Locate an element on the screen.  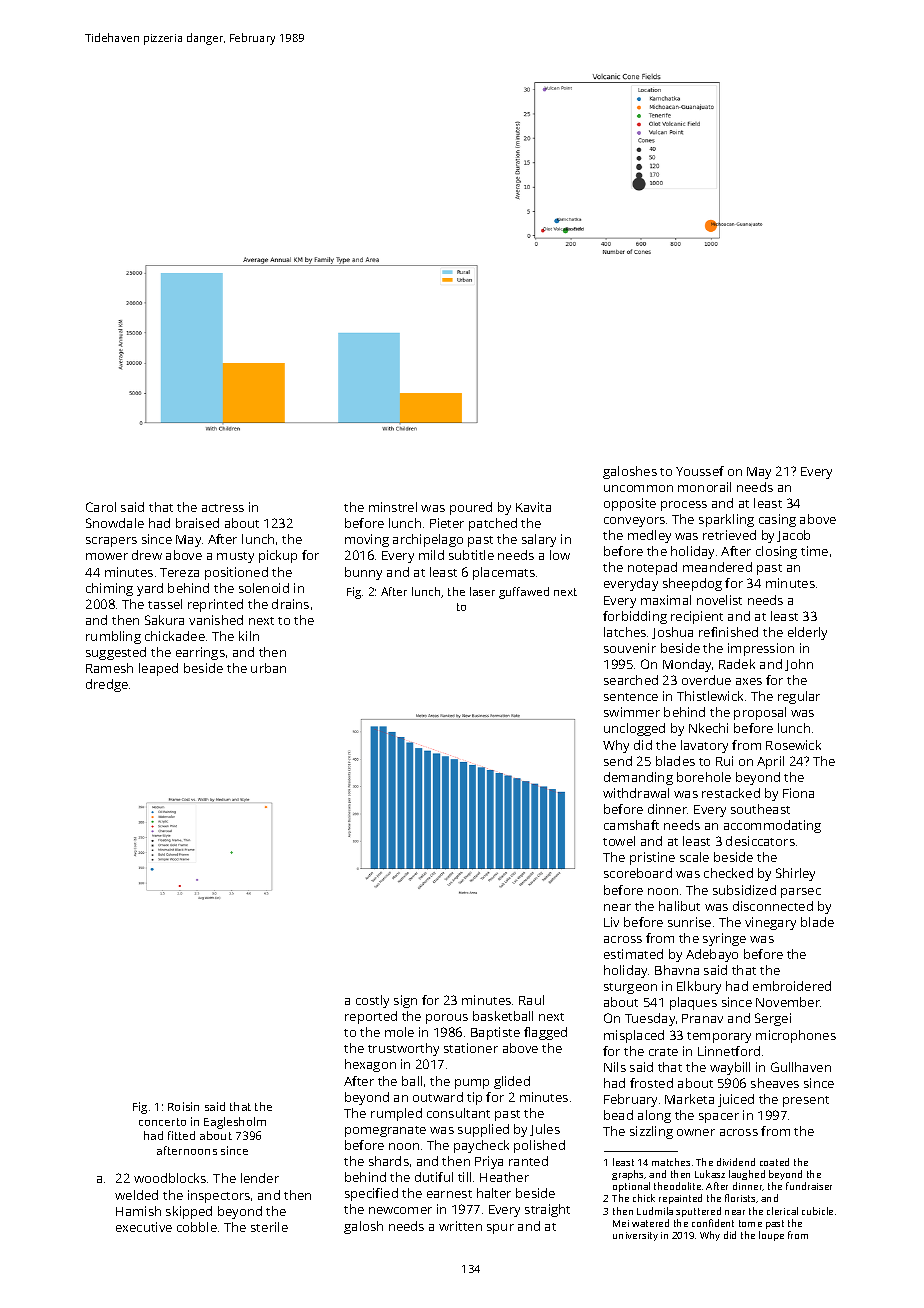
leaped is located at coordinates (158, 669).
